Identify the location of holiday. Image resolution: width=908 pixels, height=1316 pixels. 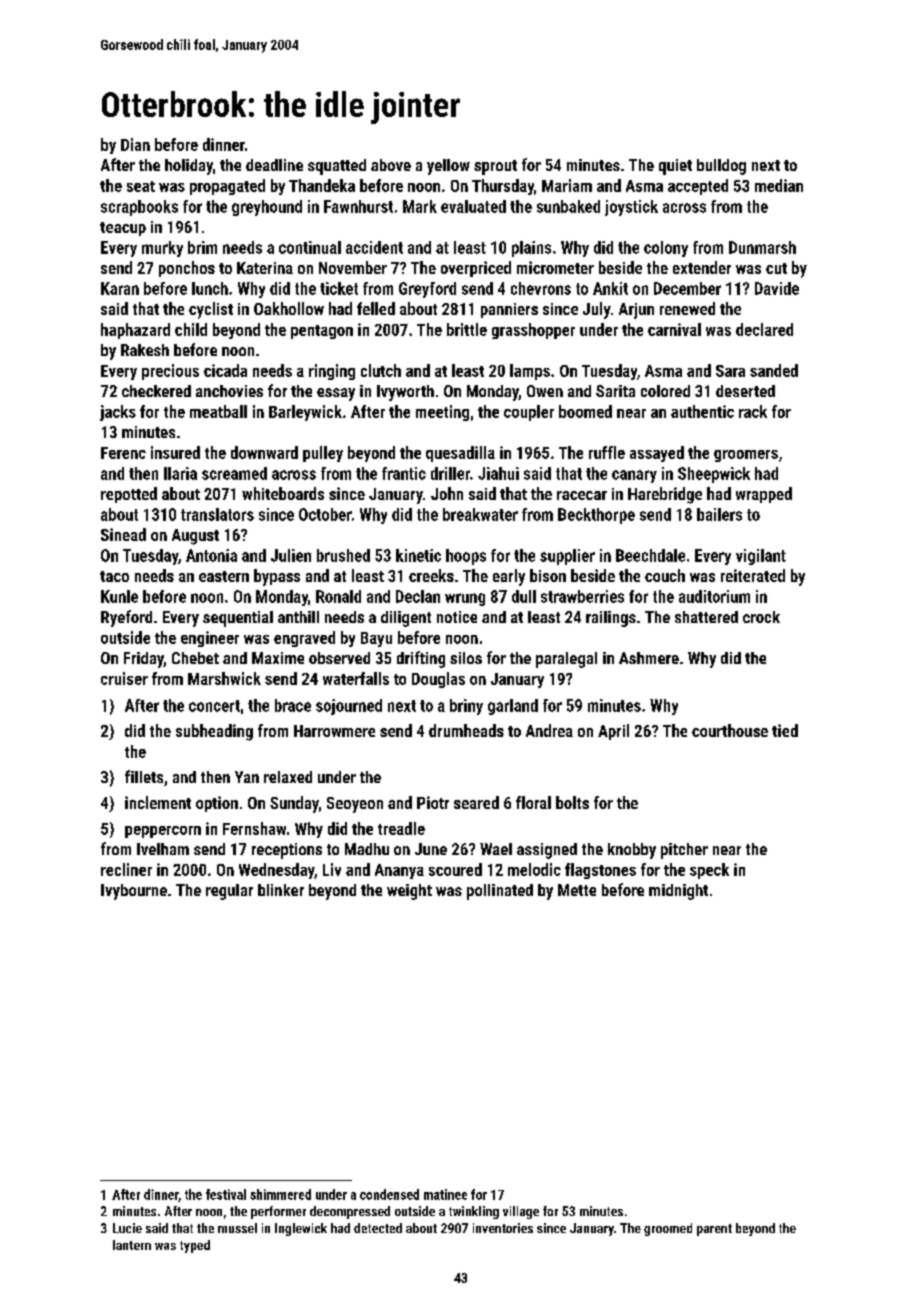
(189, 167).
